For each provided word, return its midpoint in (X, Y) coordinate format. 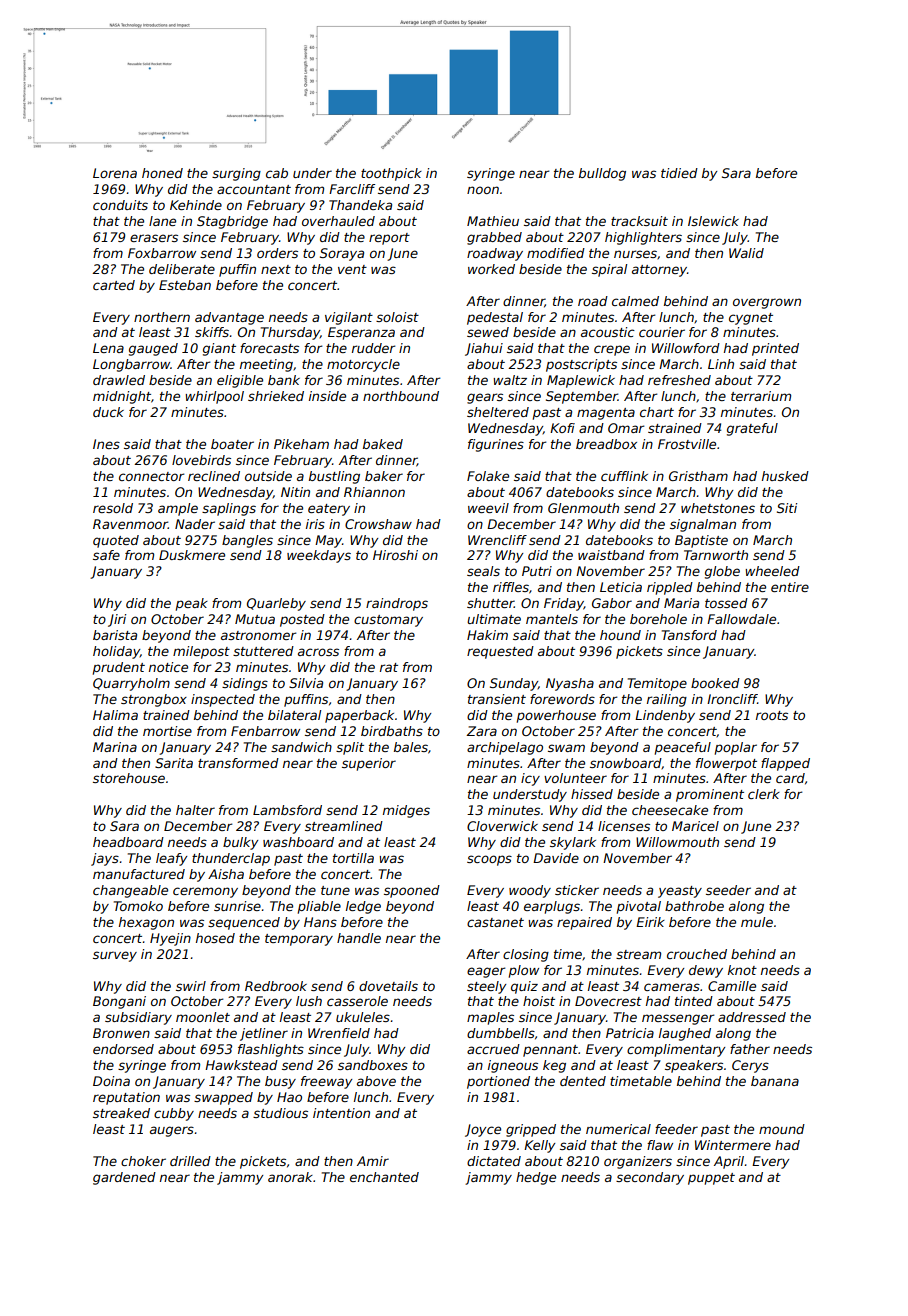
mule (757, 922)
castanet (495, 922)
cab (277, 173)
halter (195, 810)
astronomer (258, 635)
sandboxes (373, 1065)
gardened (124, 1178)
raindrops (397, 604)
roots (772, 715)
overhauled (338, 221)
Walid (746, 253)
